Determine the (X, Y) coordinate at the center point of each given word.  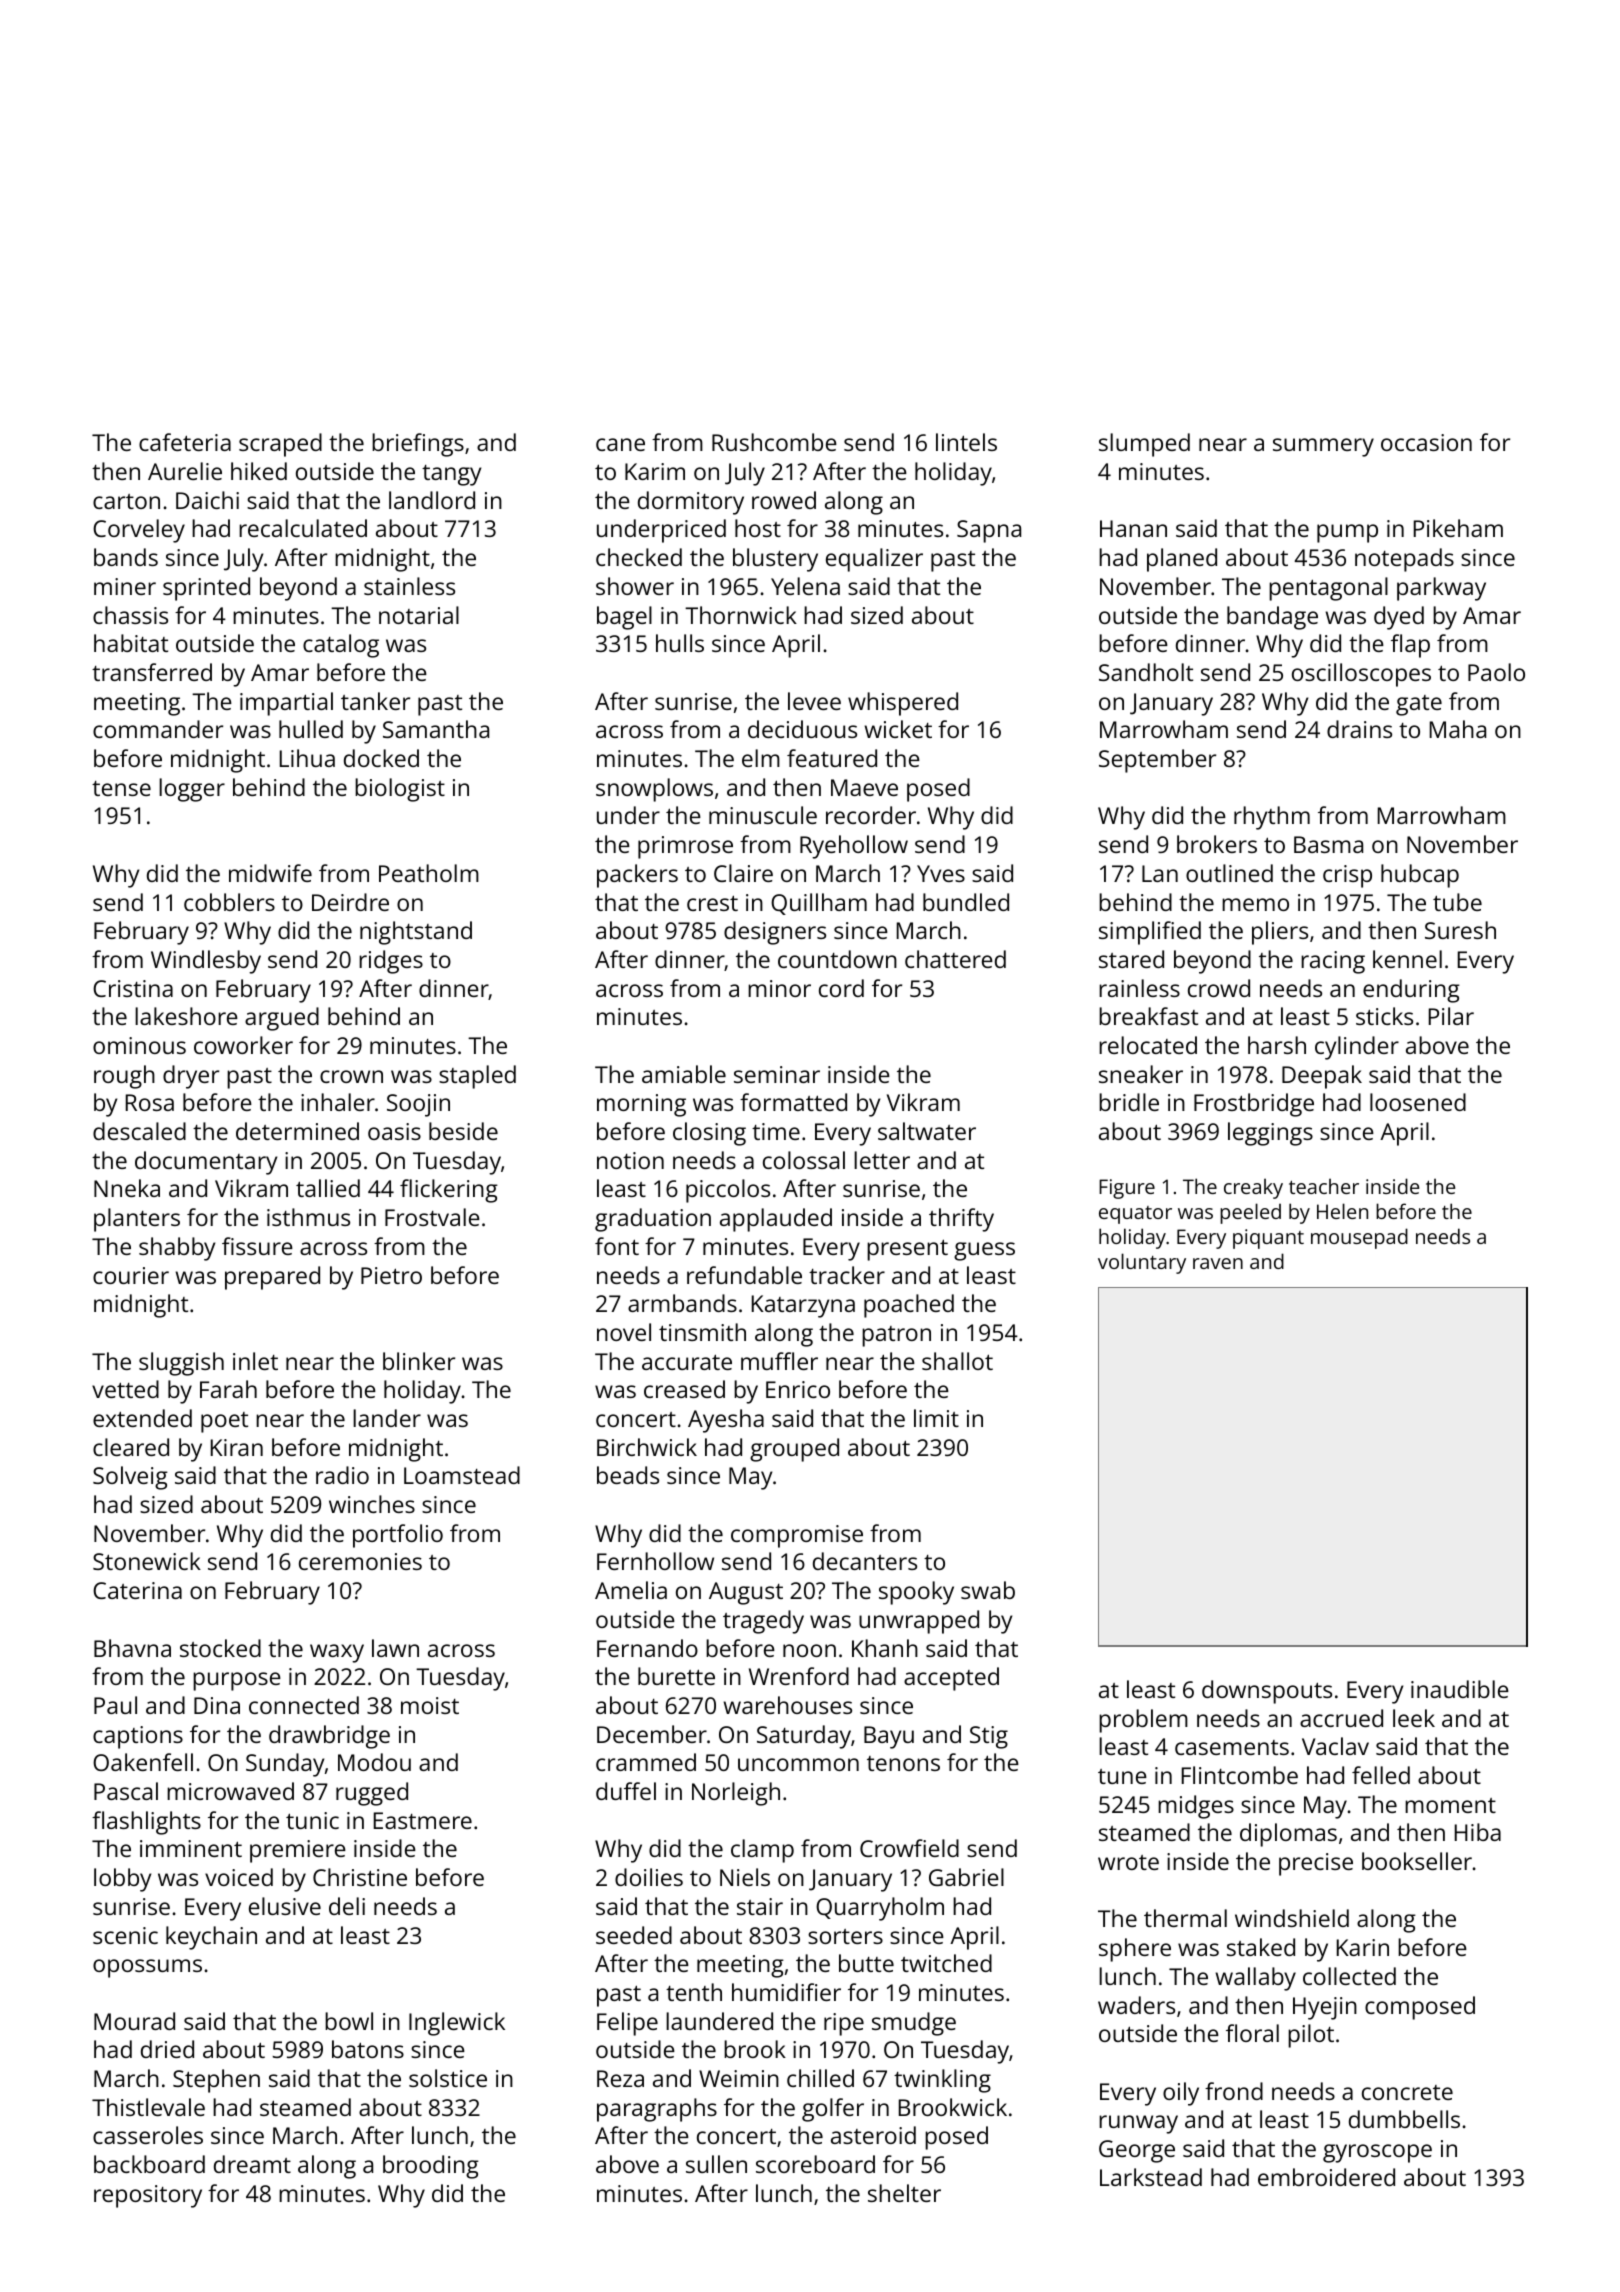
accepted (951, 1679)
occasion (1426, 442)
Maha (1458, 729)
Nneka (127, 1188)
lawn (395, 1648)
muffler (779, 1361)
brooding (431, 2167)
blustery (775, 560)
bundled (966, 902)
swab (988, 1590)
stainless (409, 586)
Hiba (1478, 1832)
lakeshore (186, 1016)
